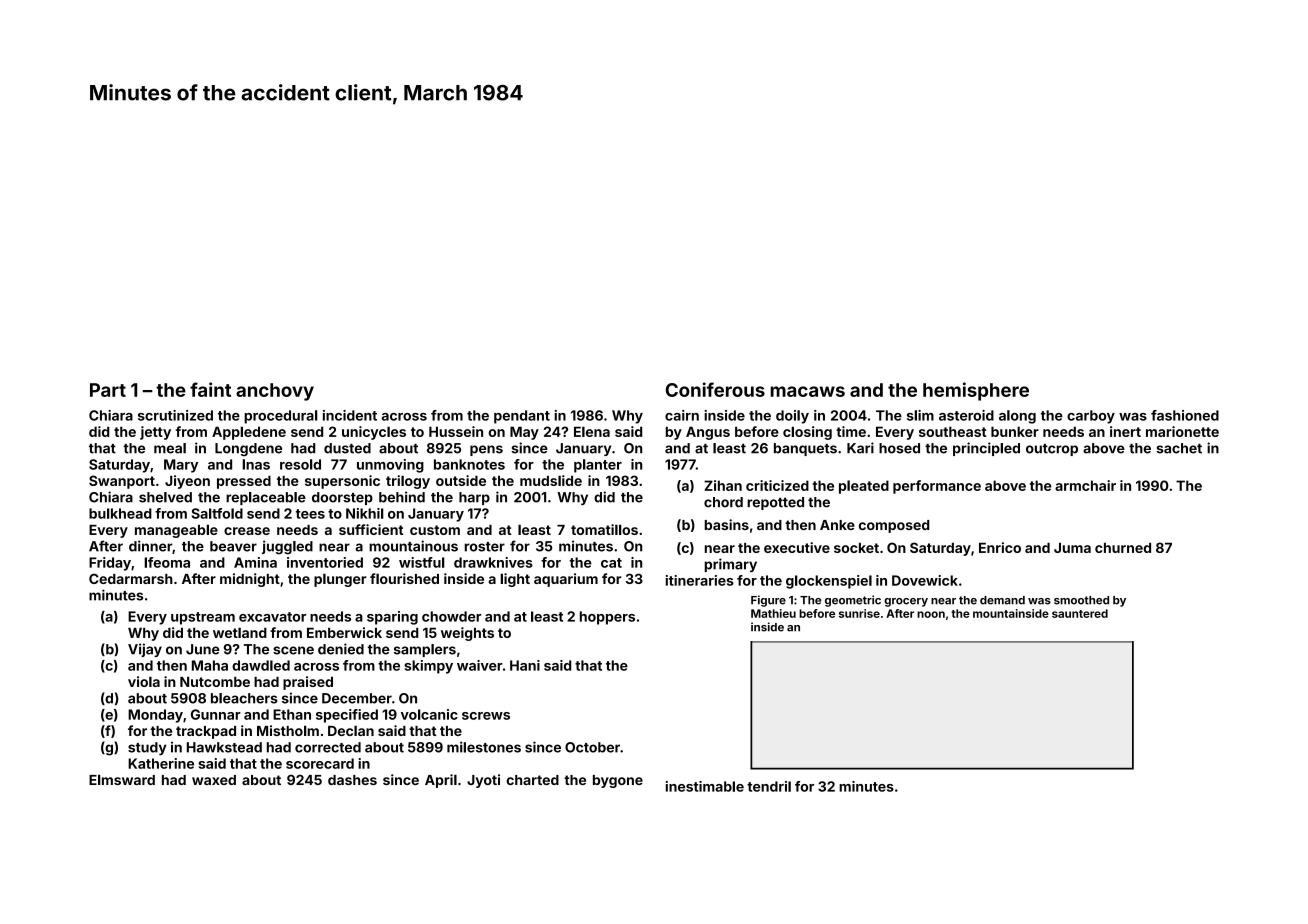 The height and width of the document is (924, 1308). I want to click on hemisphere, so click(976, 391).
